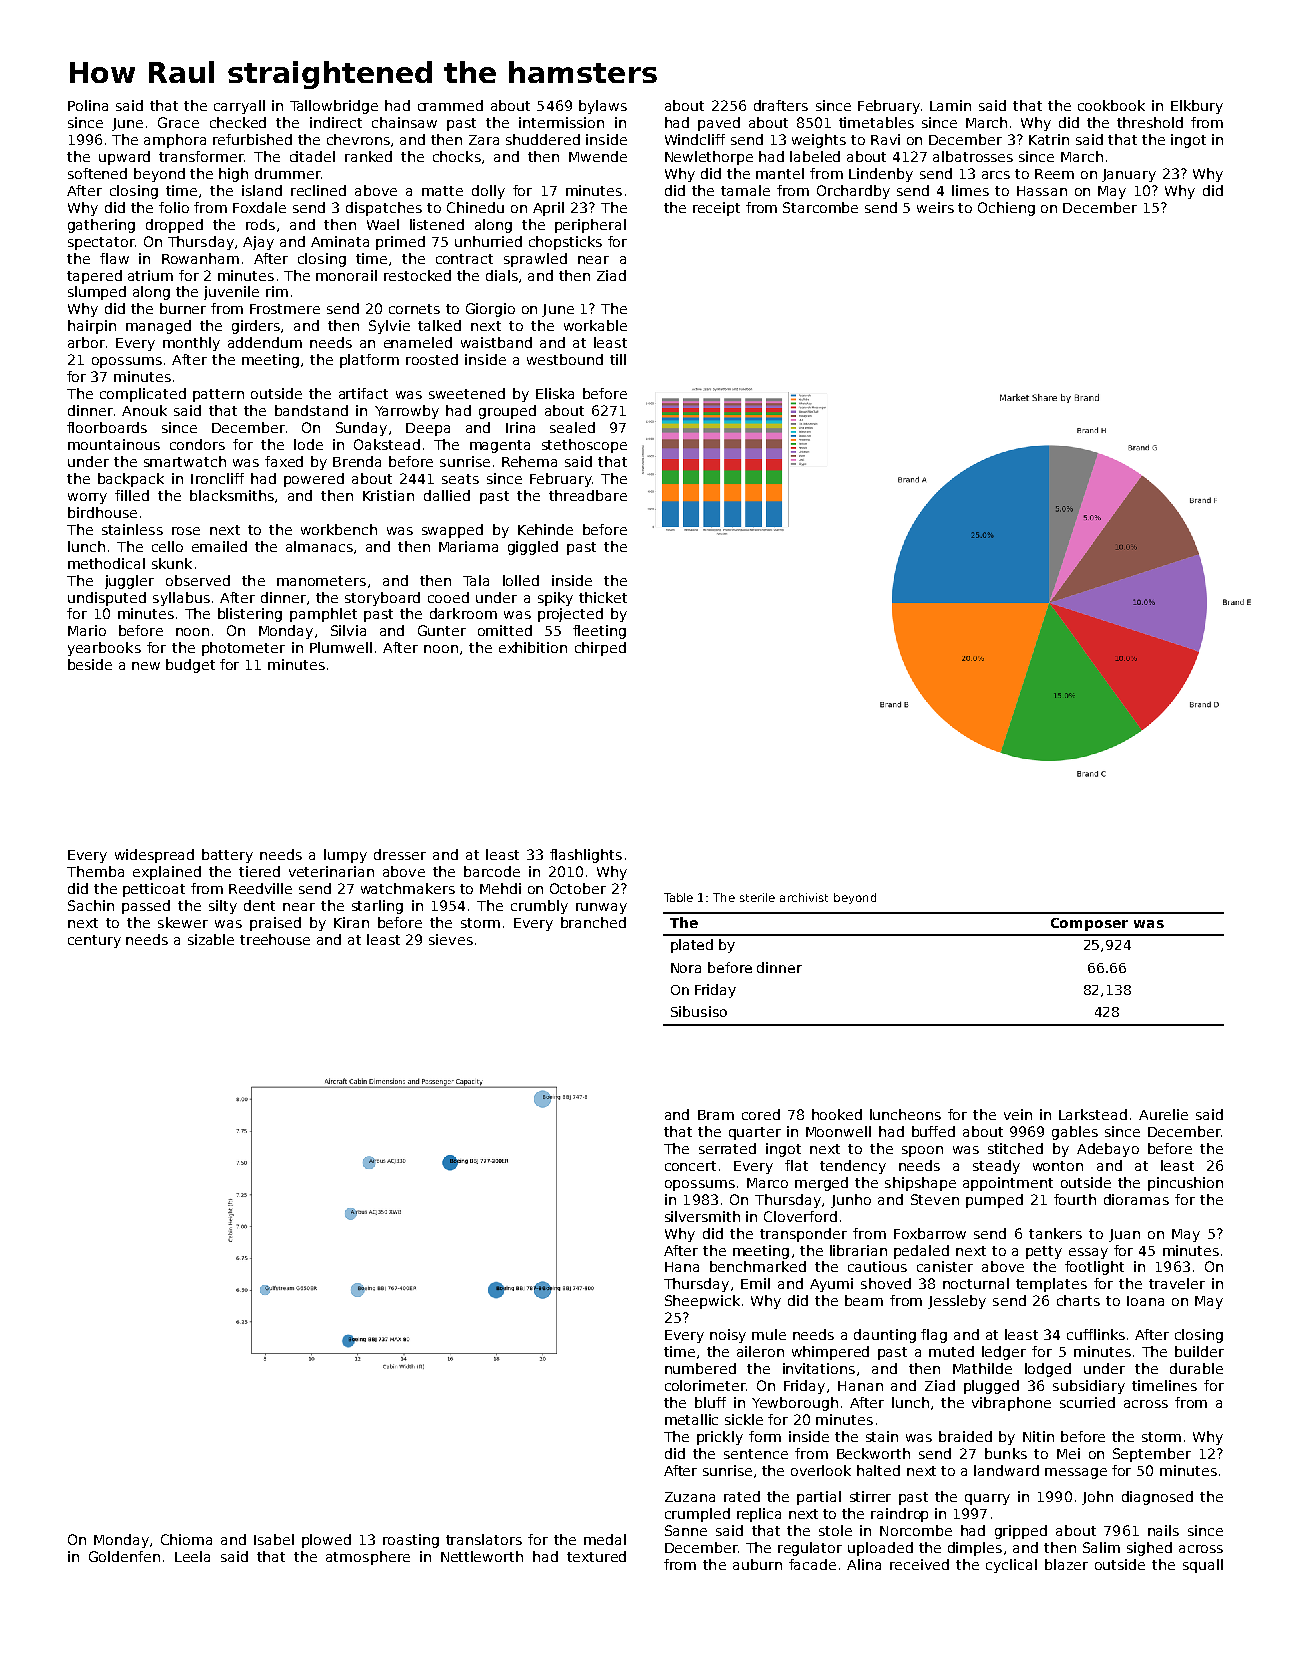  Describe the element at coordinates (231, 293) in the document. I see `juvenile` at that location.
